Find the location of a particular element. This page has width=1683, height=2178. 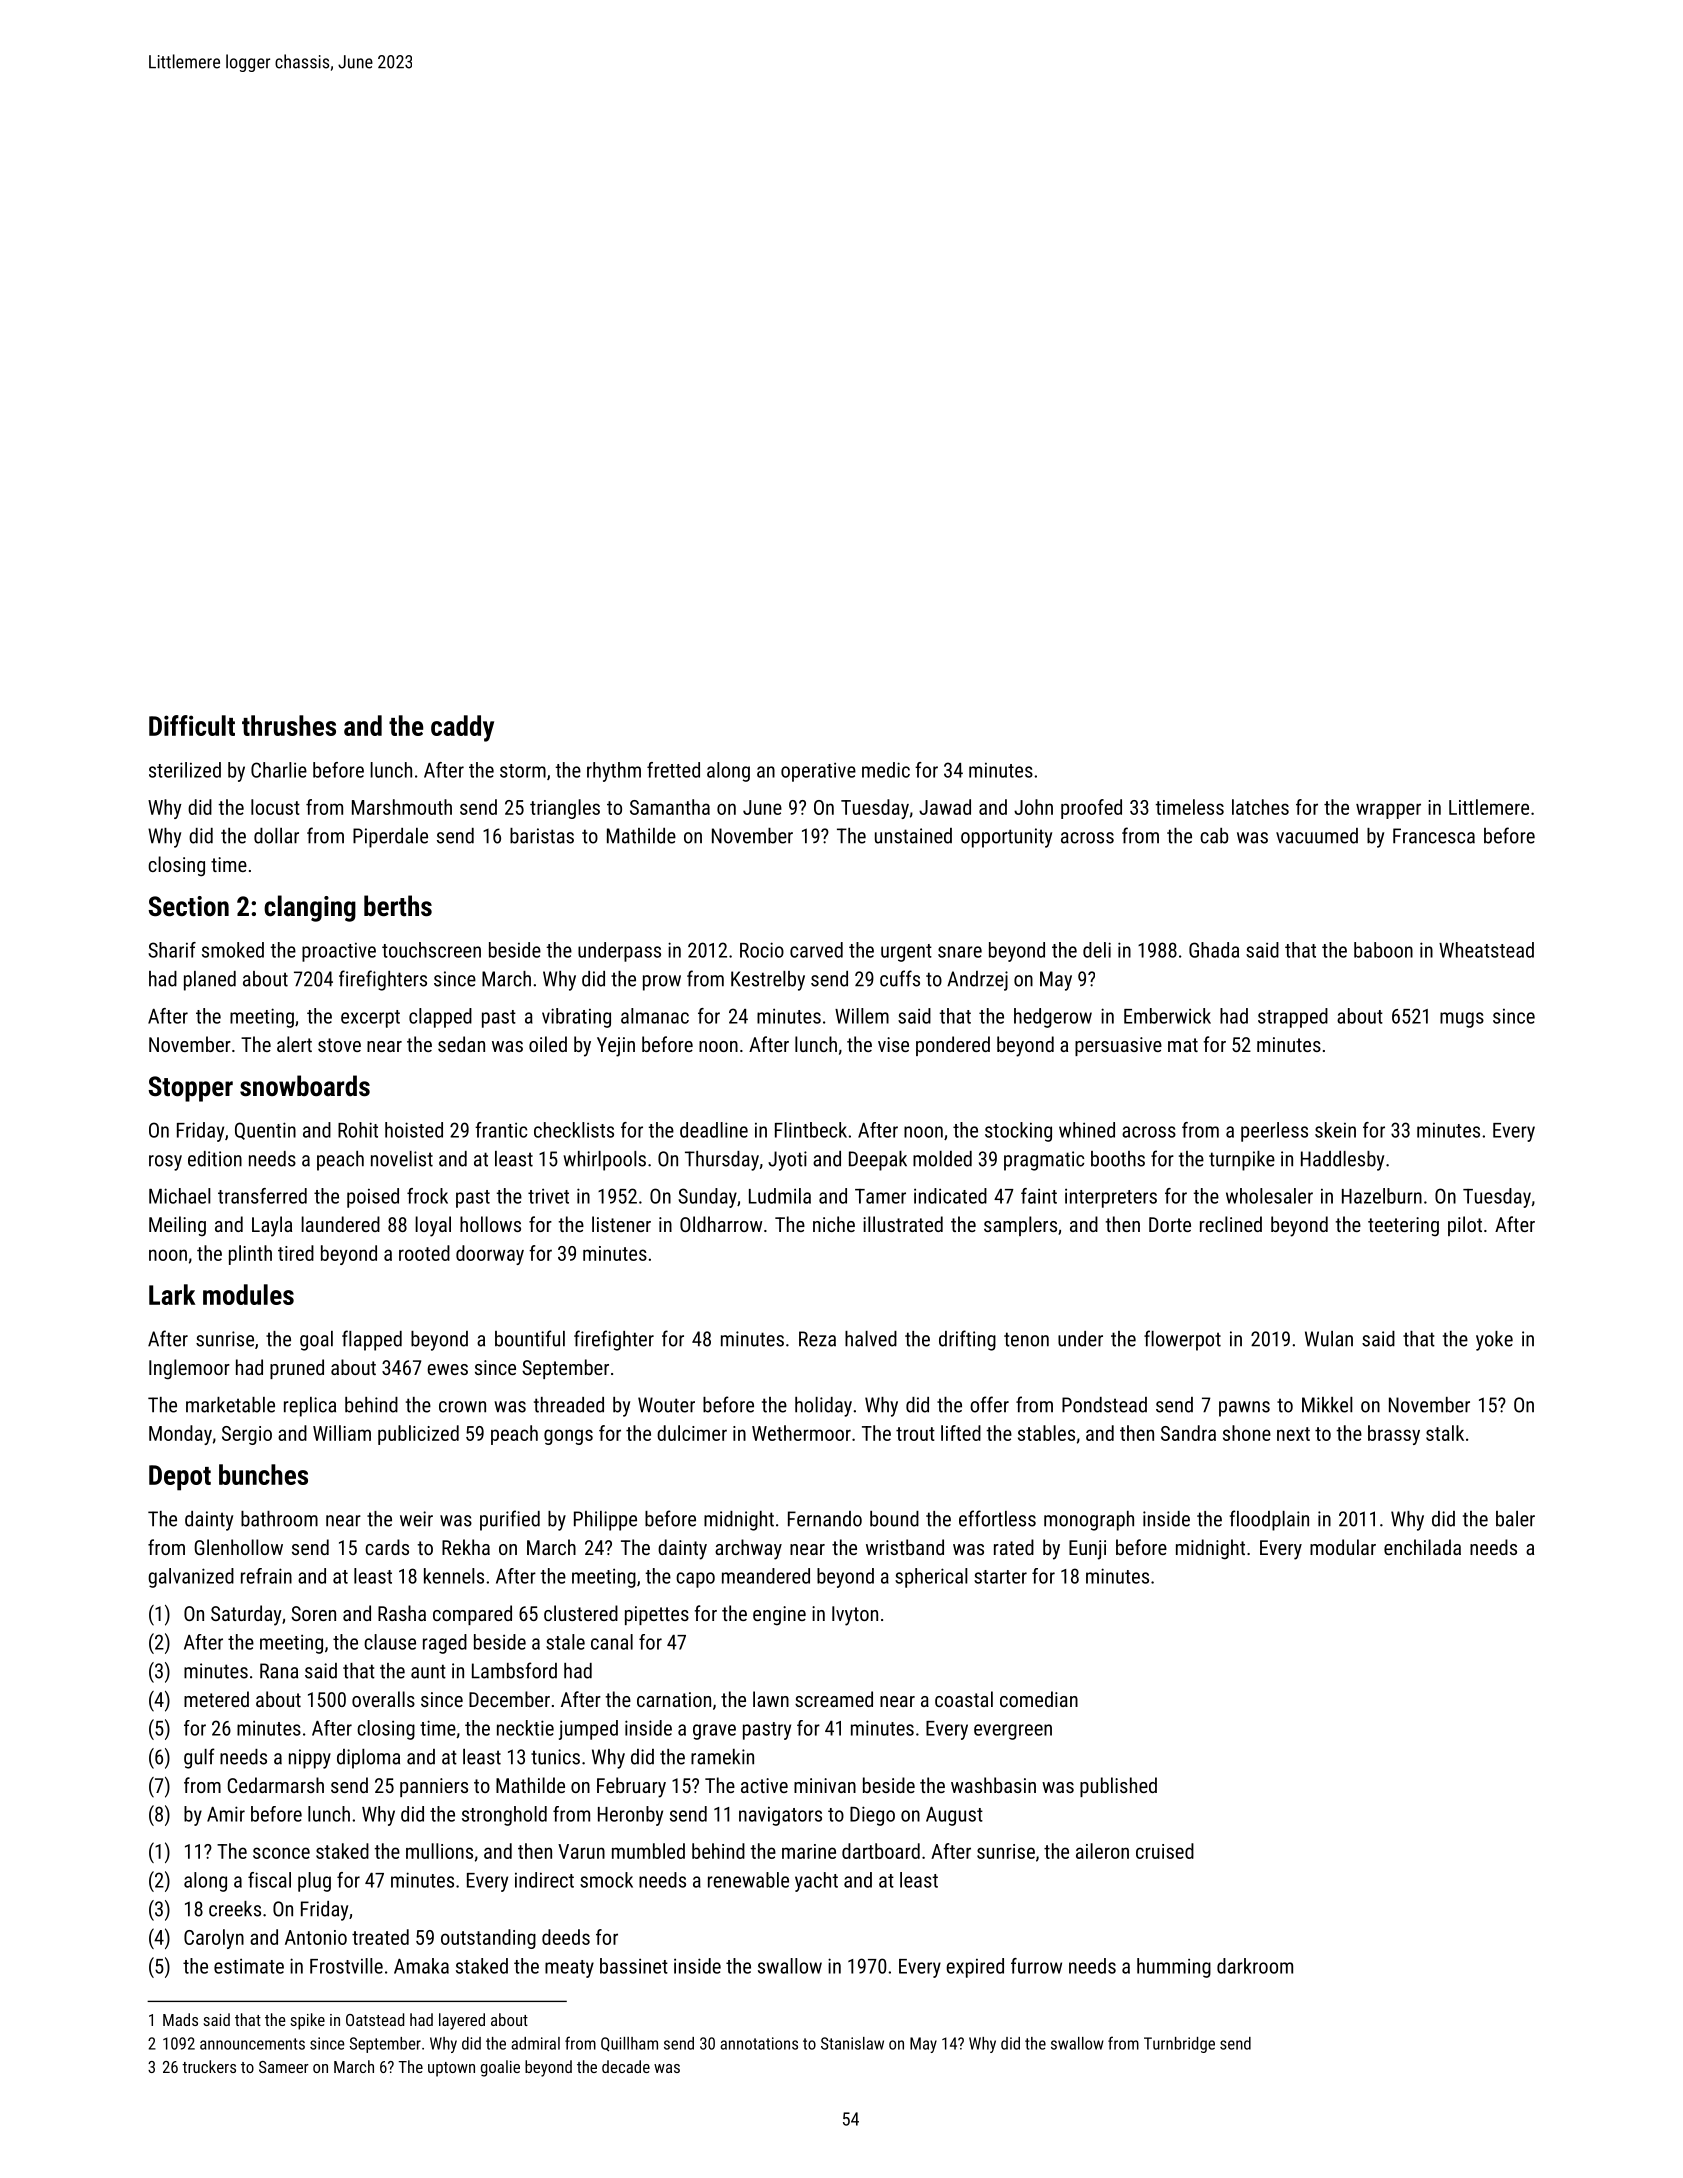

frantic is located at coordinates (501, 1130).
